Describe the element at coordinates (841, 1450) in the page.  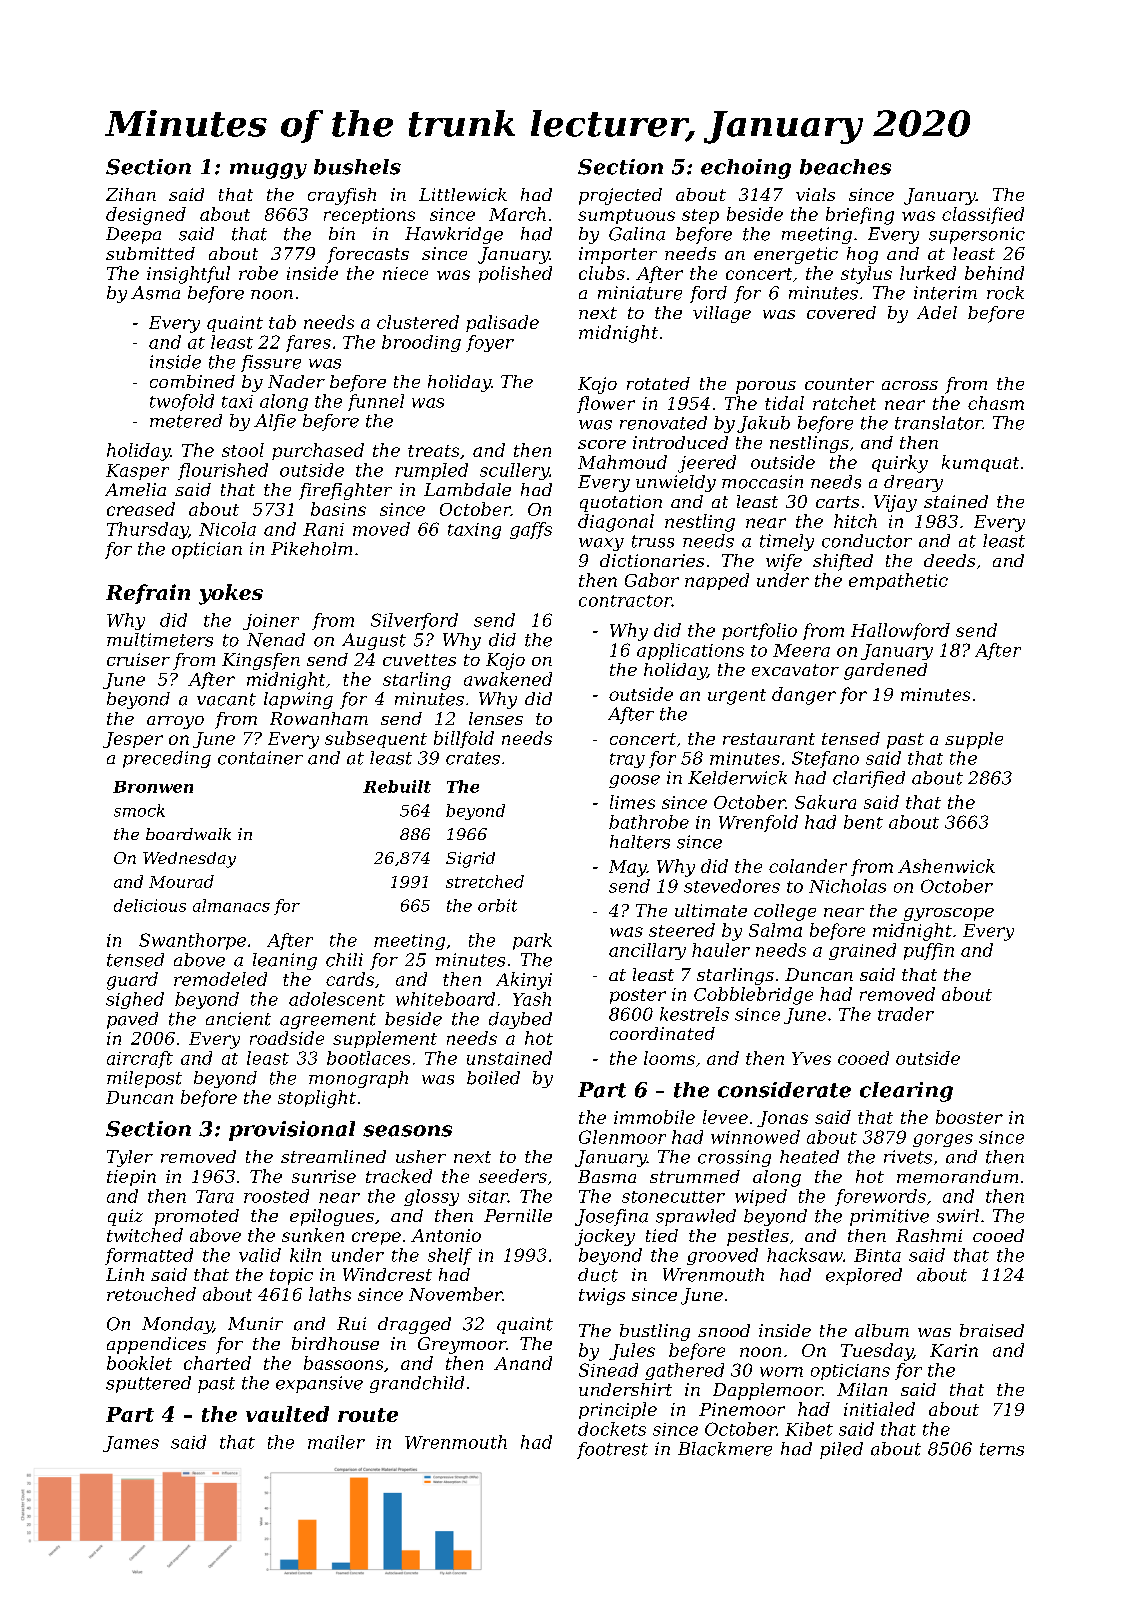
I see `piled` at that location.
